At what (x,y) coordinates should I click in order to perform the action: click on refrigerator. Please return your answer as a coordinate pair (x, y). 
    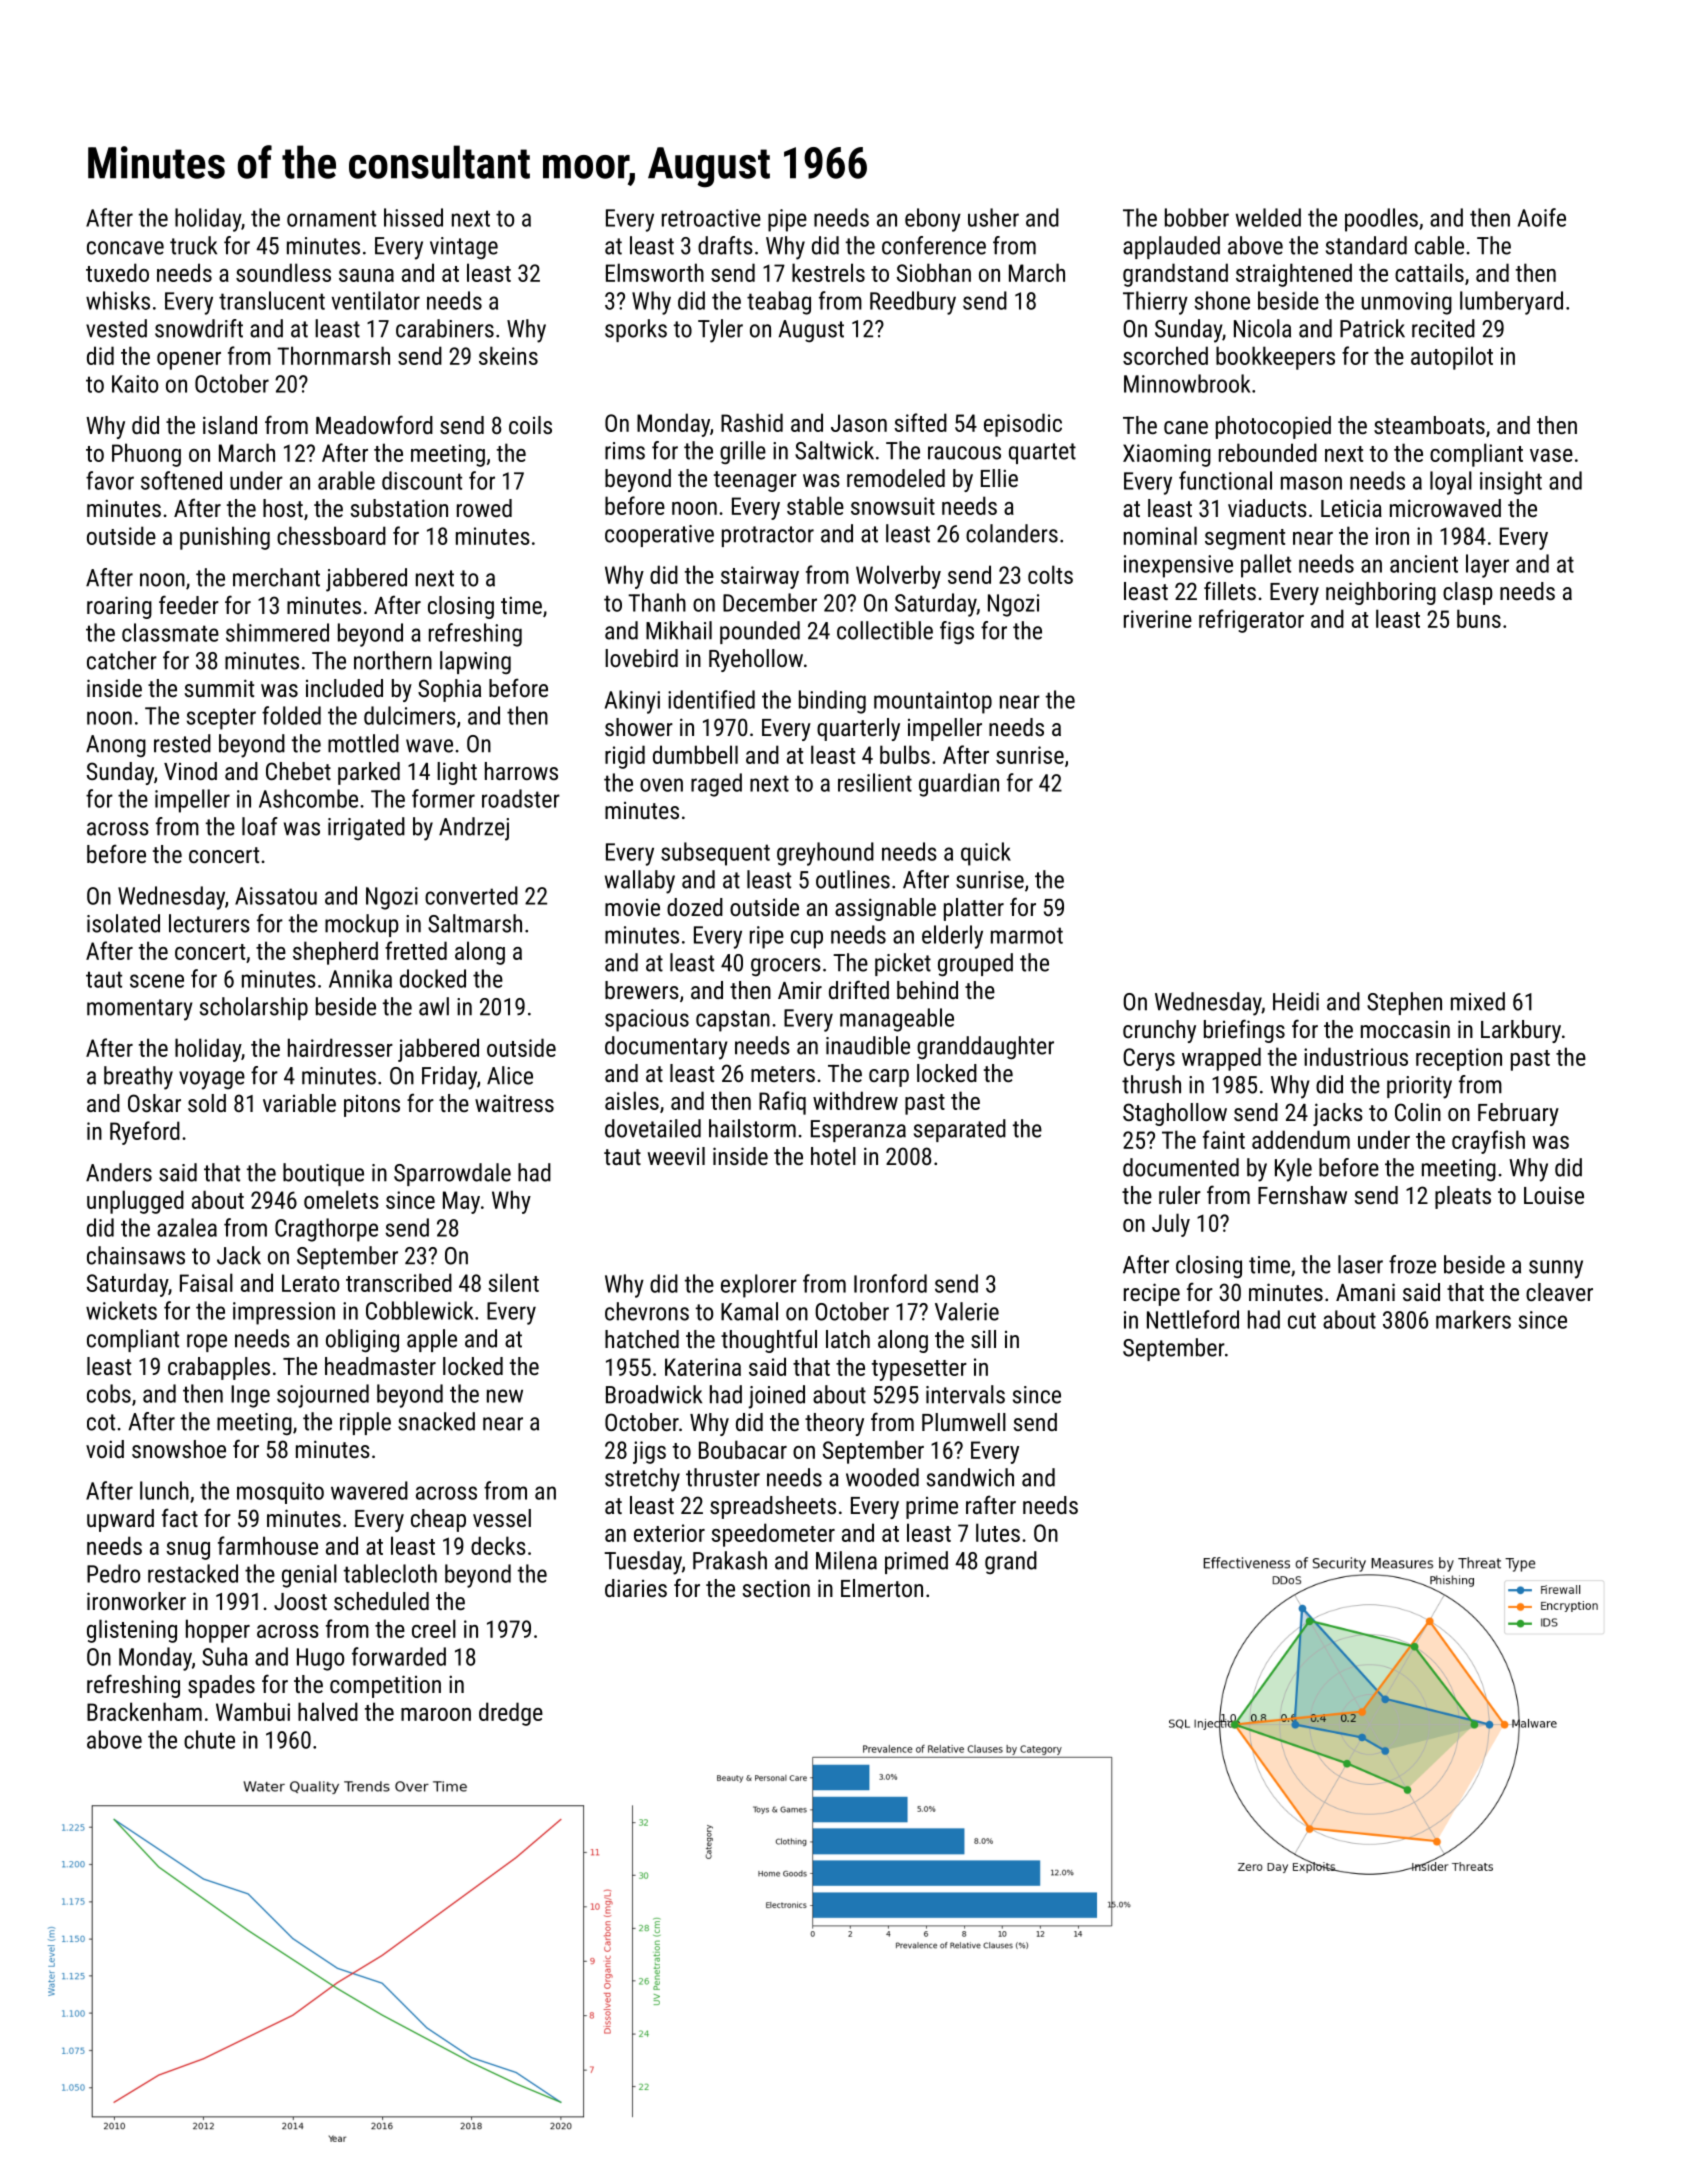
    Looking at the image, I should click on (1251, 621).
